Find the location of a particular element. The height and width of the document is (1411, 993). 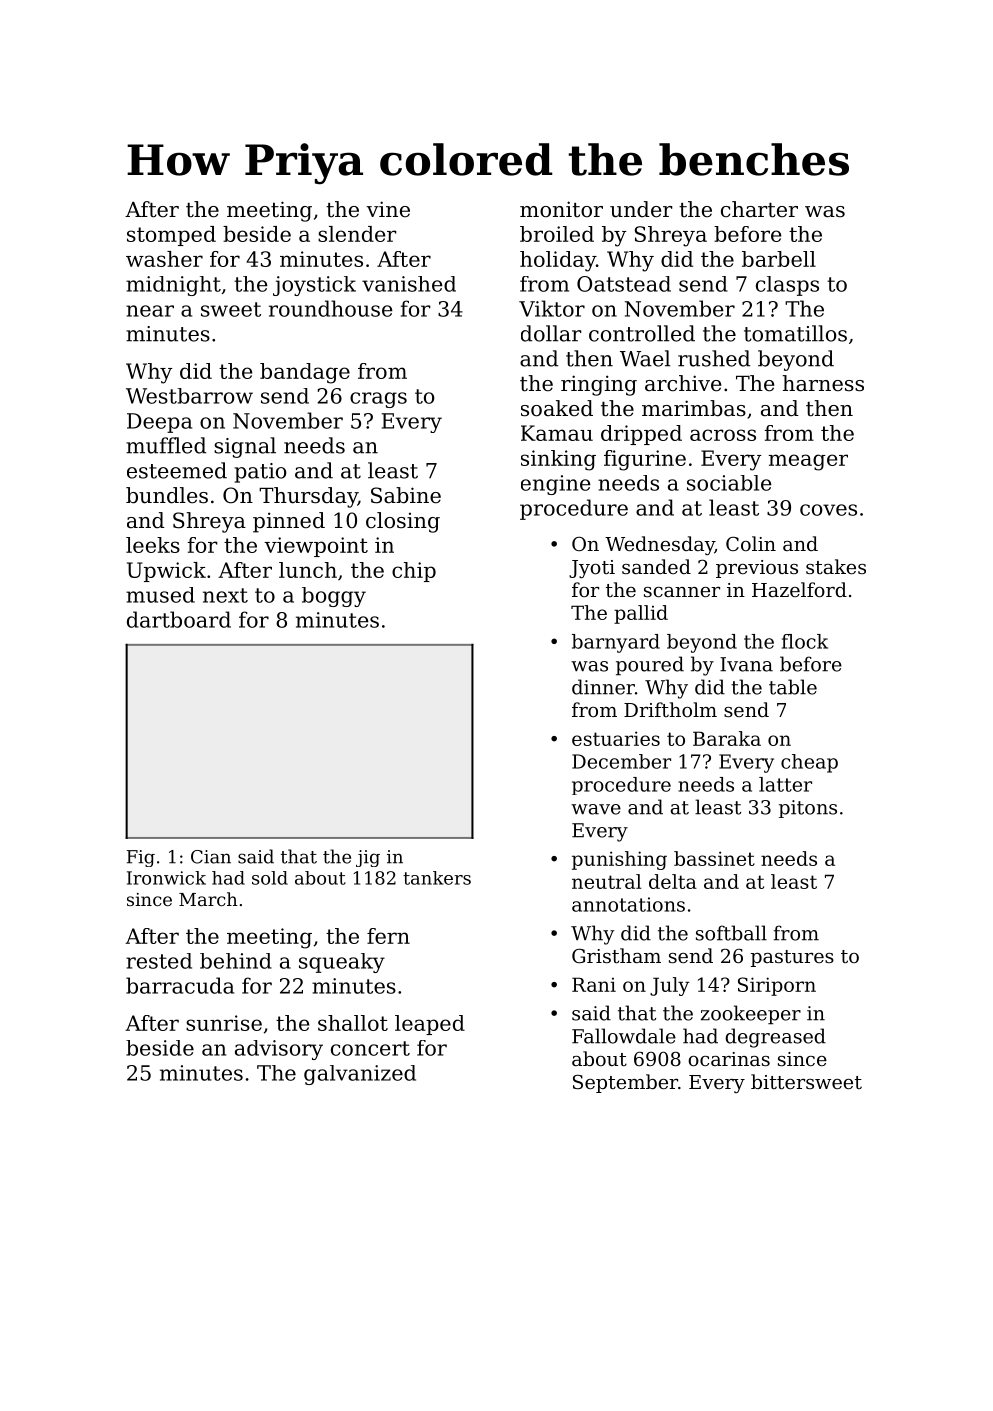

wave is located at coordinates (596, 809).
